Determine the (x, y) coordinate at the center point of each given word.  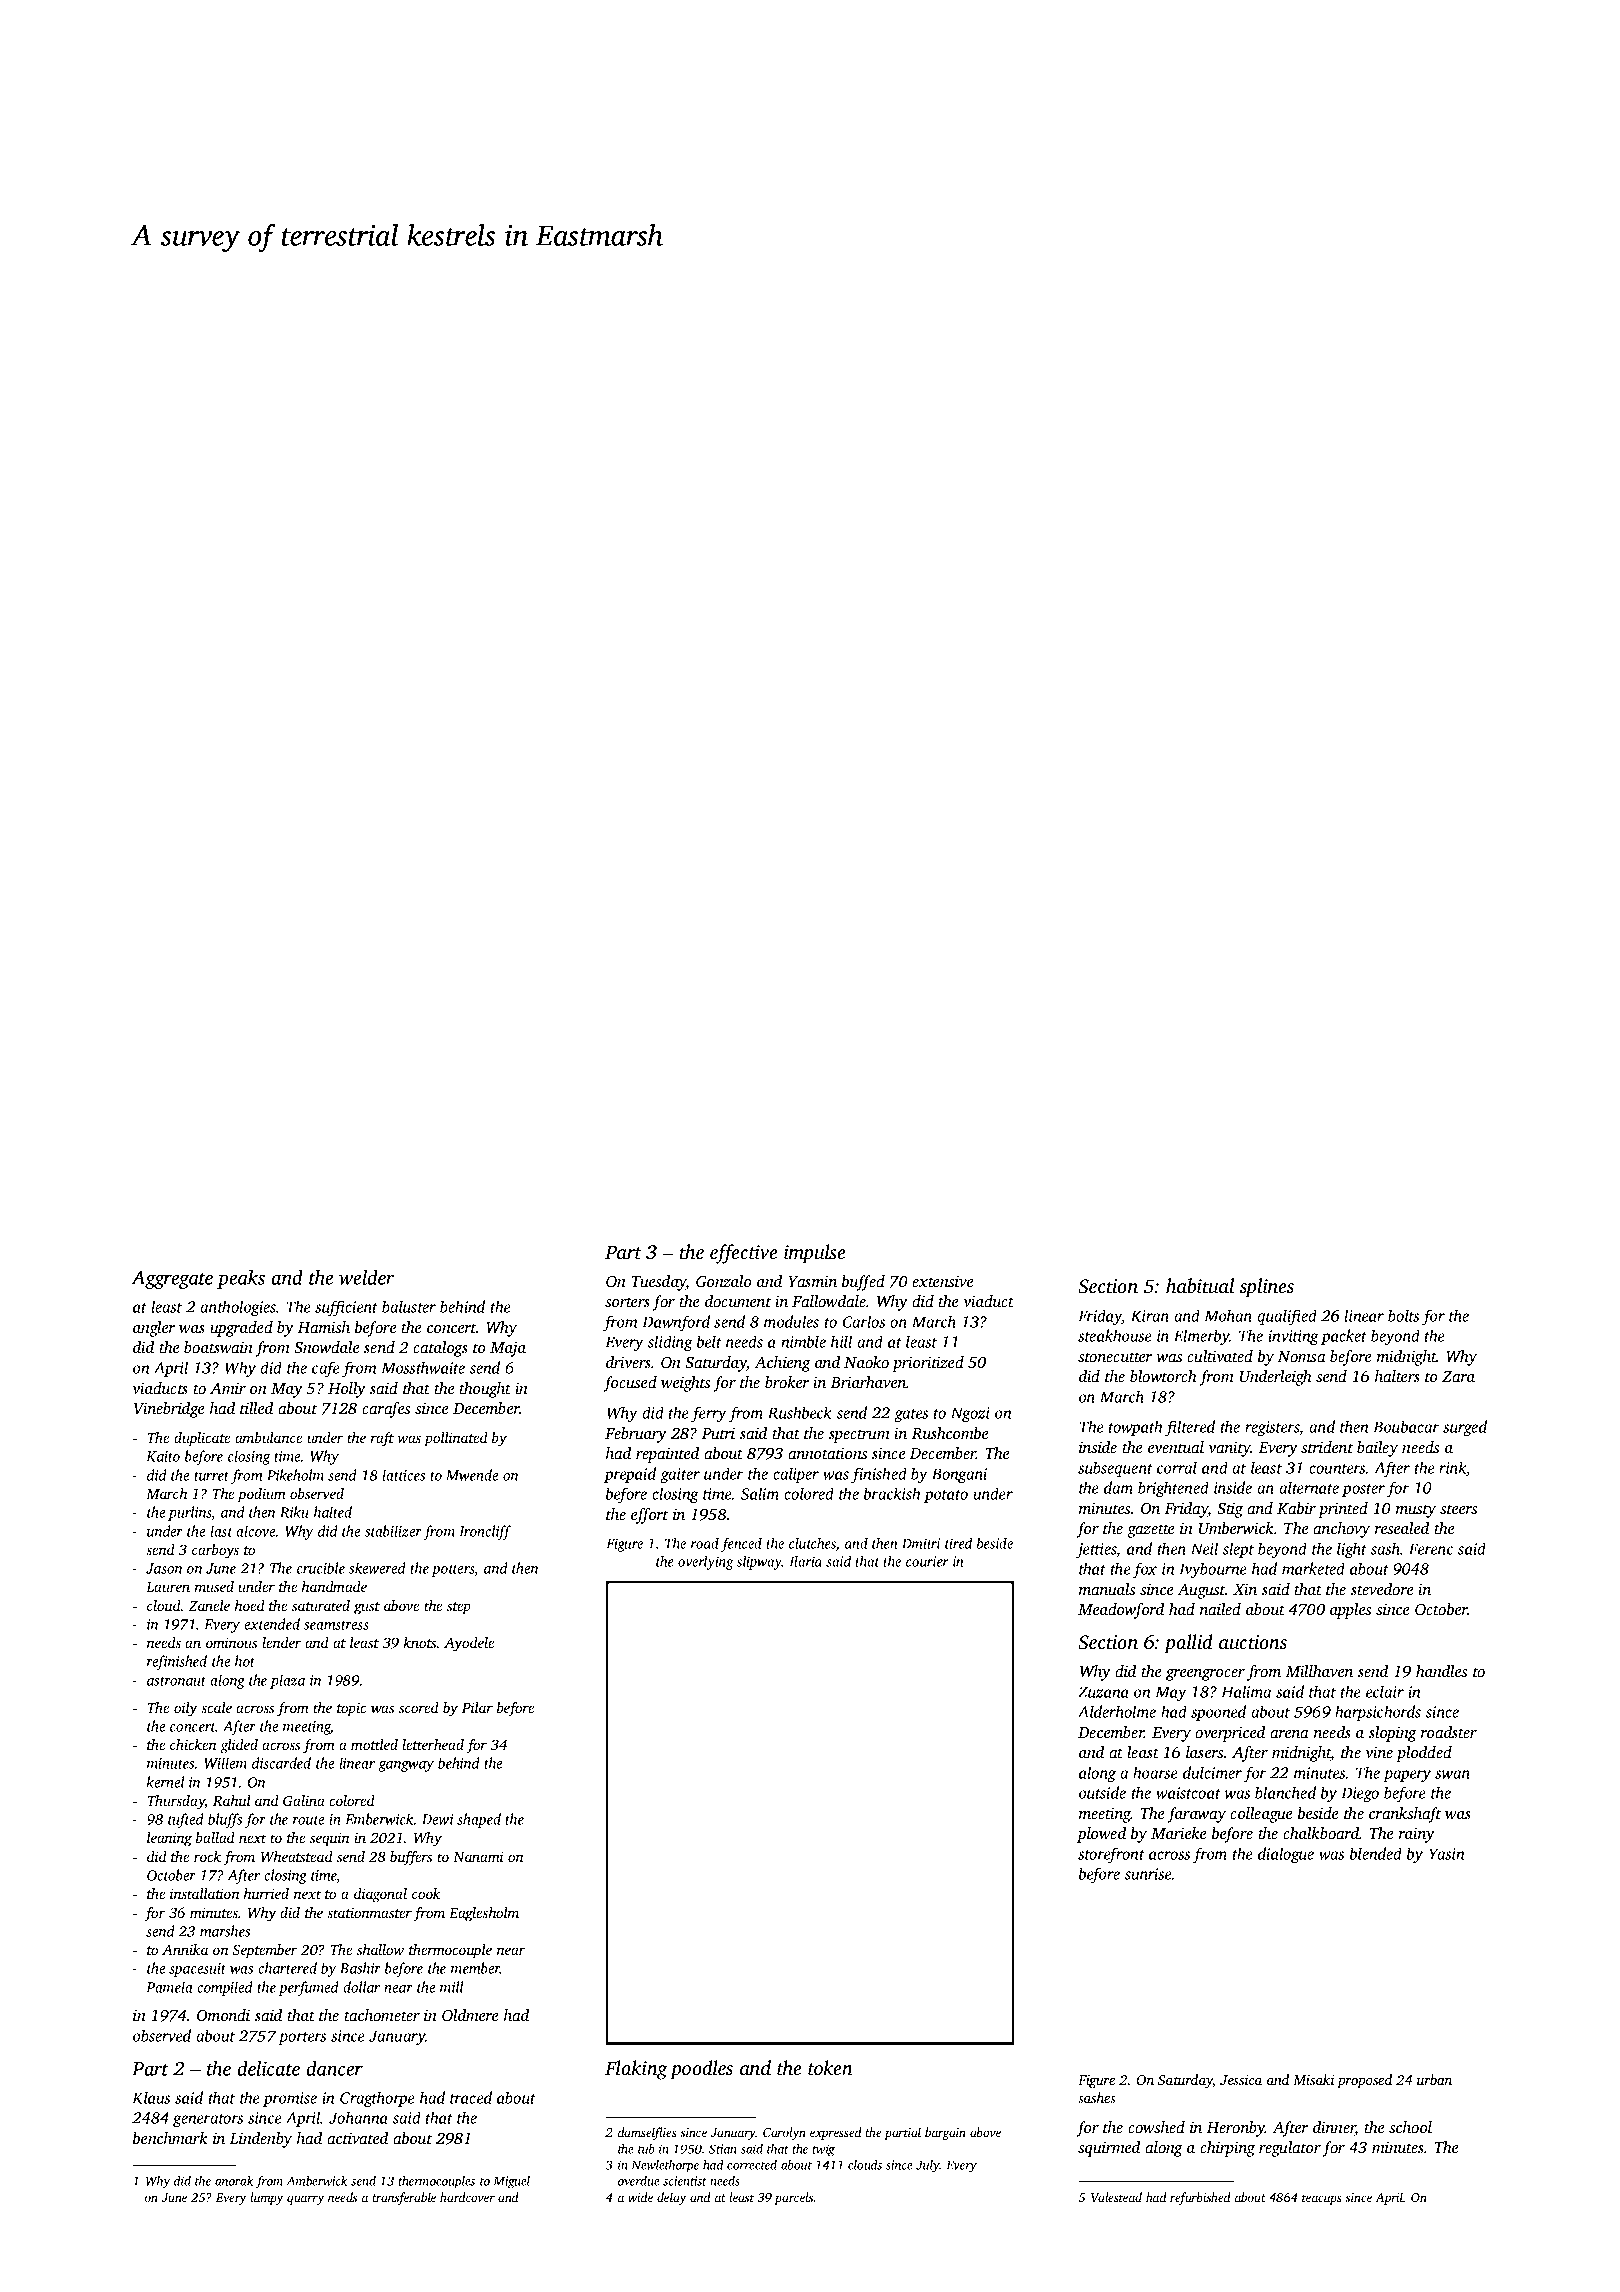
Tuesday (659, 1283)
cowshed (1156, 2127)
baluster (409, 1306)
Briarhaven (868, 1382)
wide (640, 2197)
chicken (193, 1744)
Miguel (511, 2182)
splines (1267, 1288)
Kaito (163, 1456)
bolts (1403, 1315)
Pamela (169, 1987)
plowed (1101, 1835)
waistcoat (1188, 1793)
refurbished (1200, 2198)
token (830, 2067)
